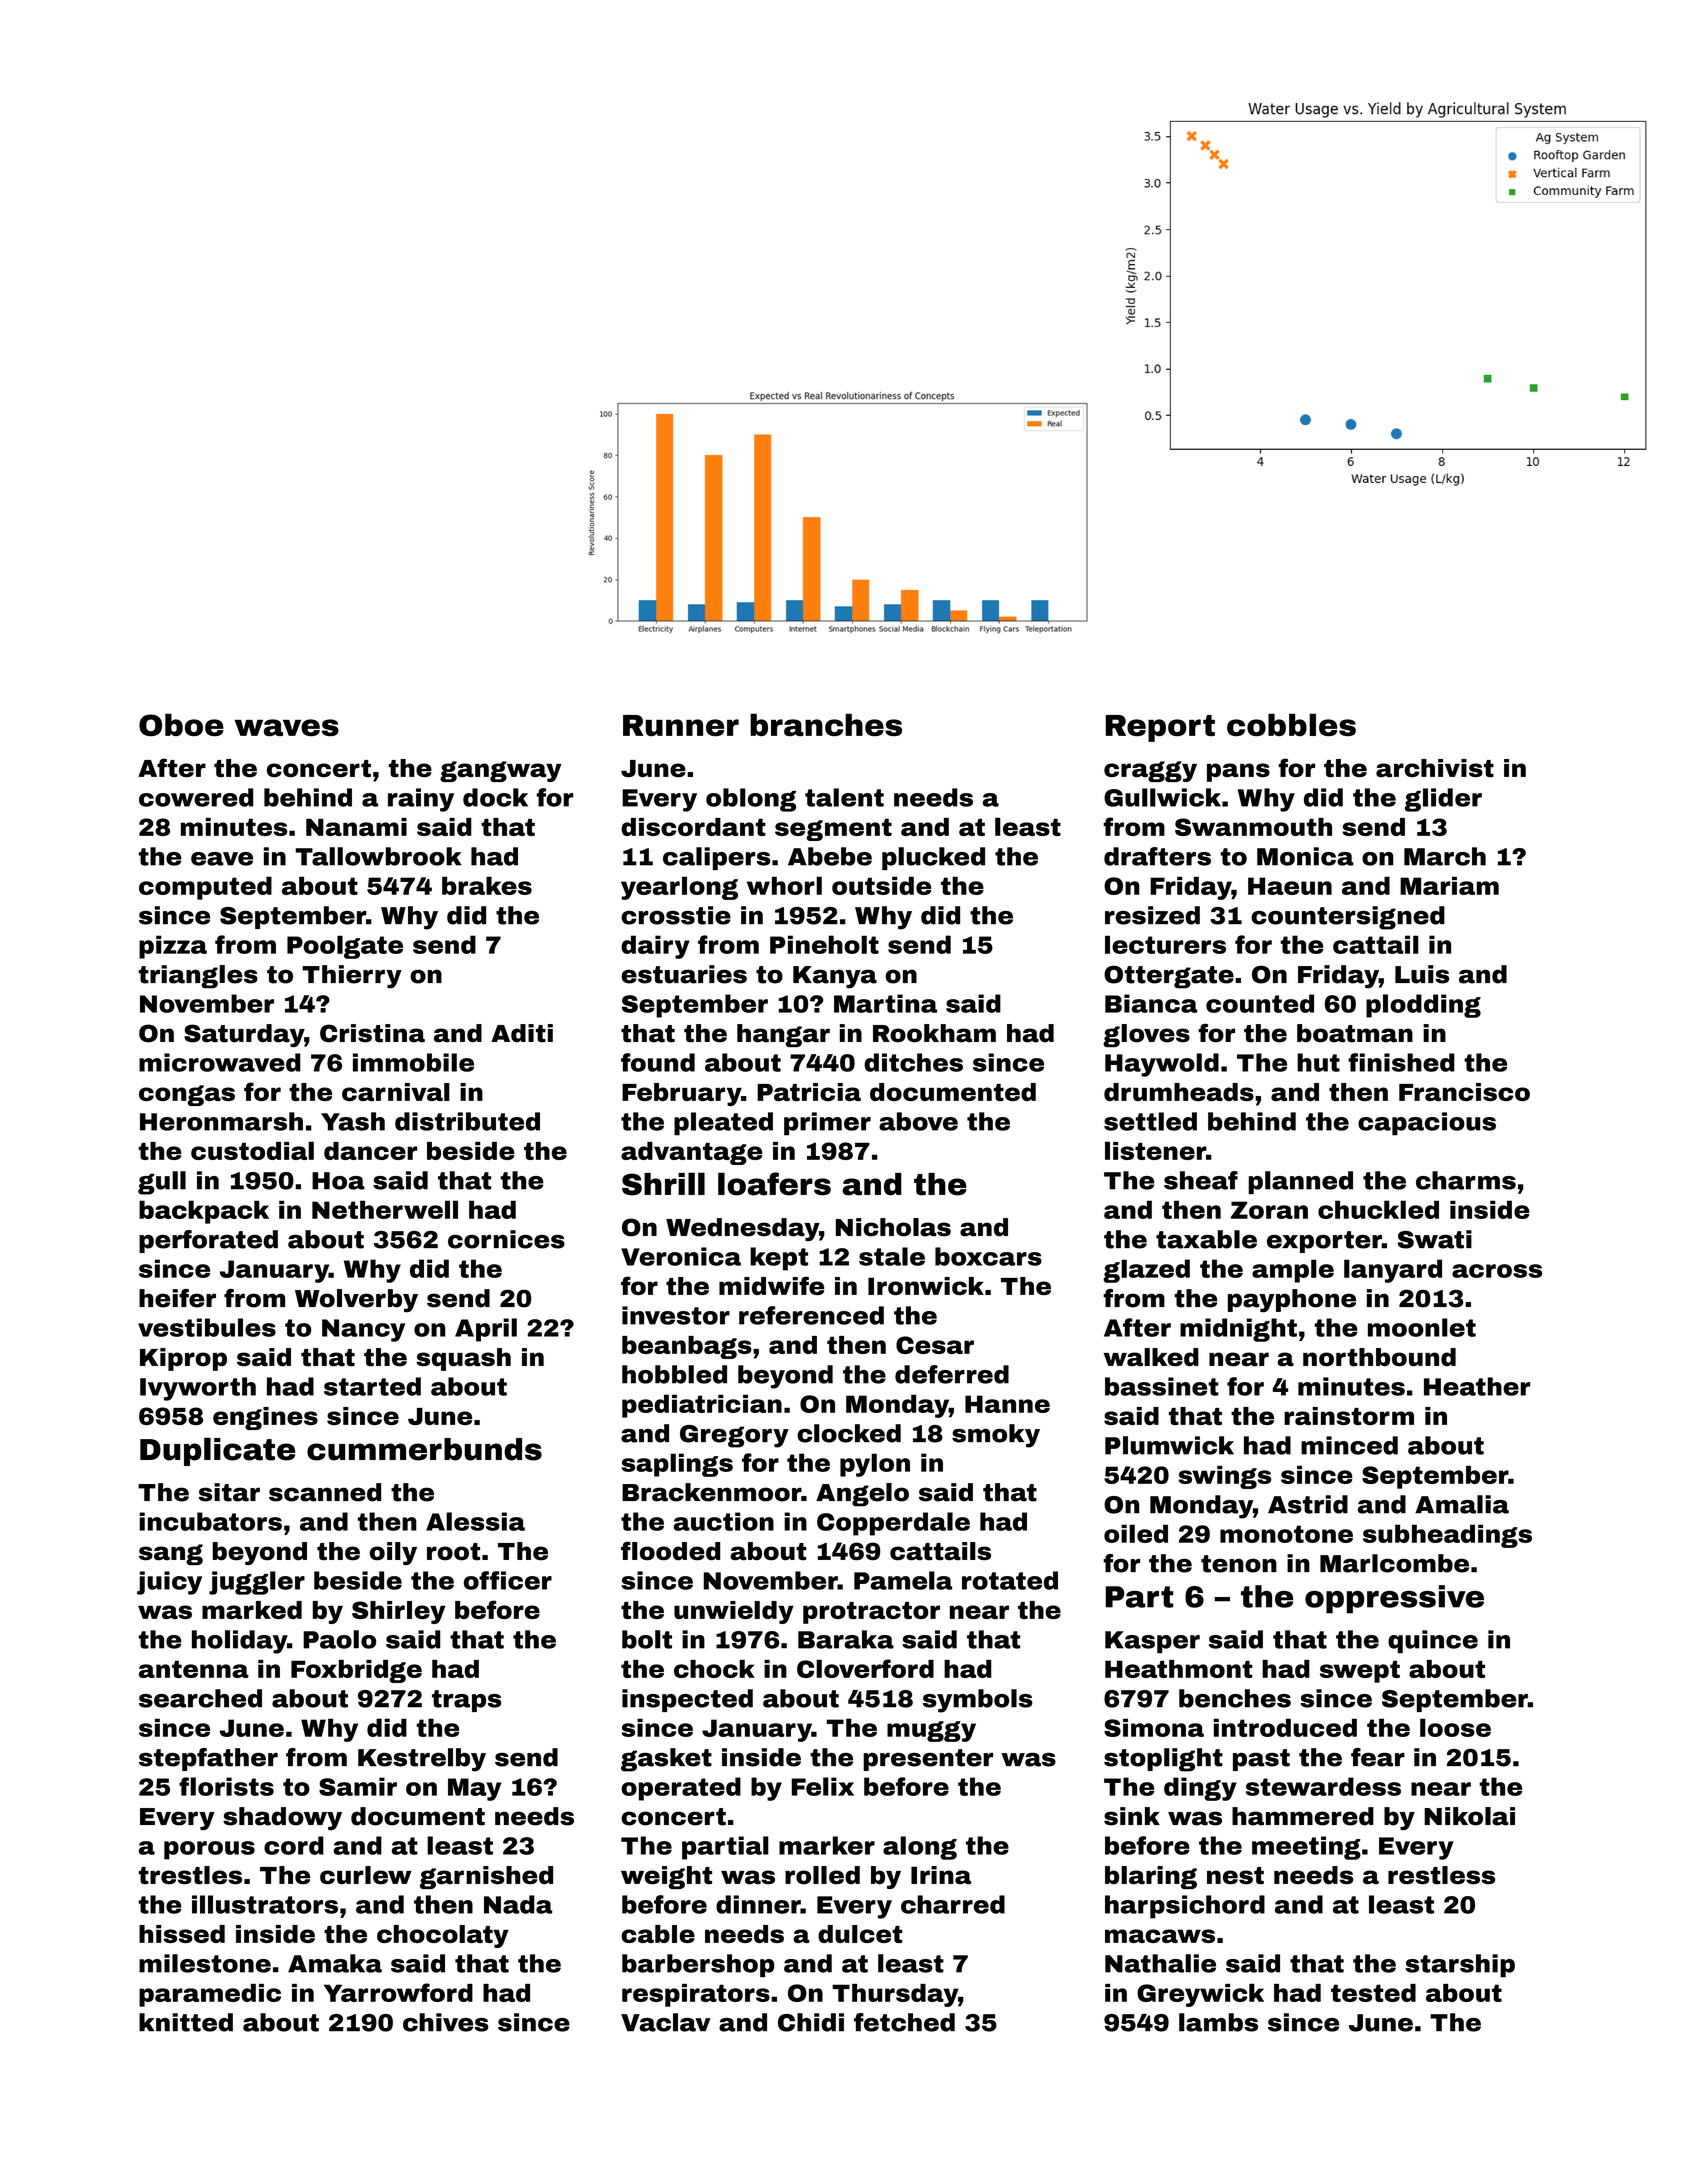 Image resolution: width=1683 pixels, height=2178 pixels. Describe the element at coordinates (1435, 768) in the screenshot. I see `archivist` at that location.
